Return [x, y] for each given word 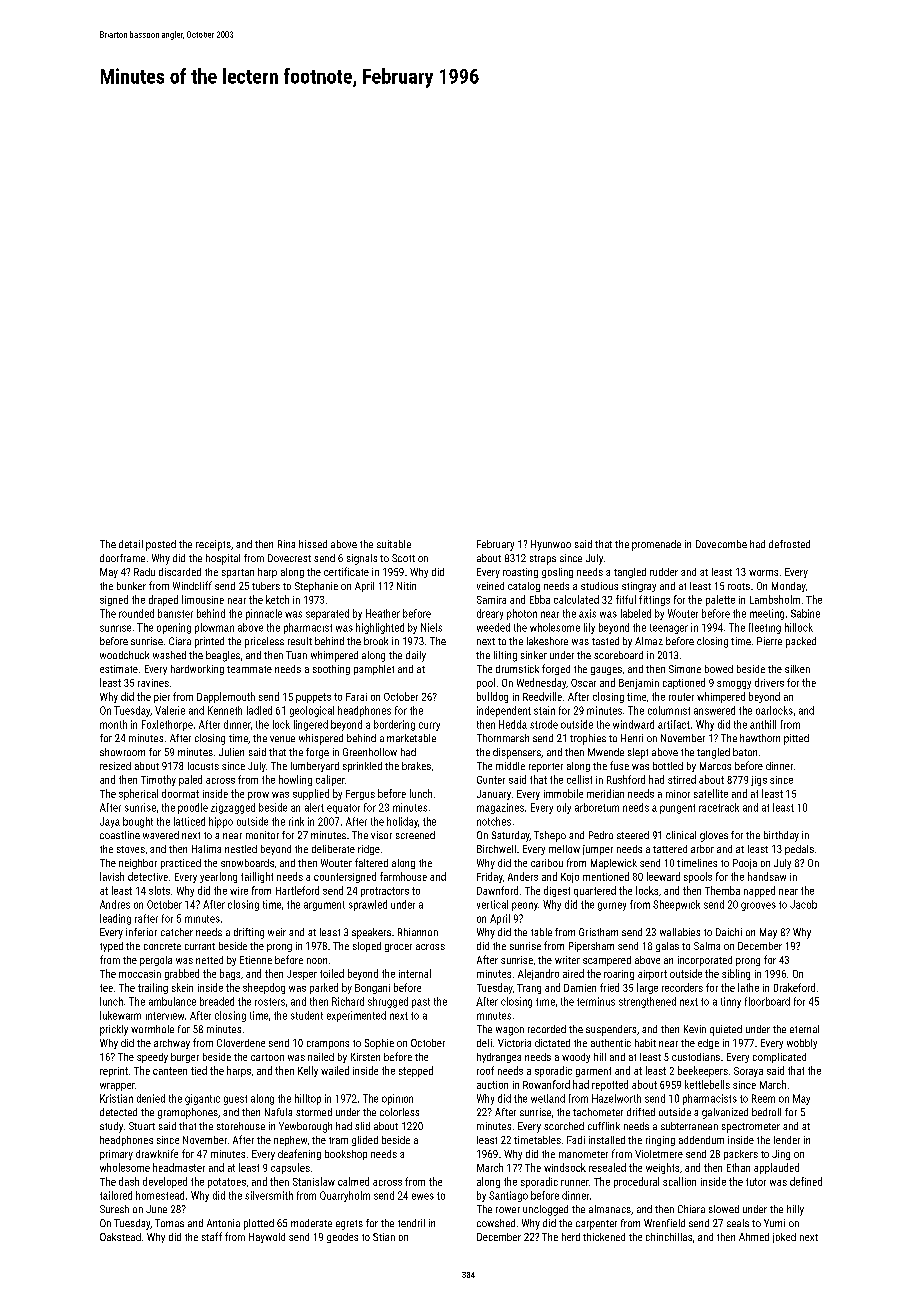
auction [492, 1085]
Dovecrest [289, 558]
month [113, 724]
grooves [758, 906]
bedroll [766, 1112]
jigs [759, 781]
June [156, 1209]
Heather [383, 613]
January [494, 795]
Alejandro [538, 974]
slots [159, 890]
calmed [353, 1181]
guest [235, 1100]
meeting [767, 614]
